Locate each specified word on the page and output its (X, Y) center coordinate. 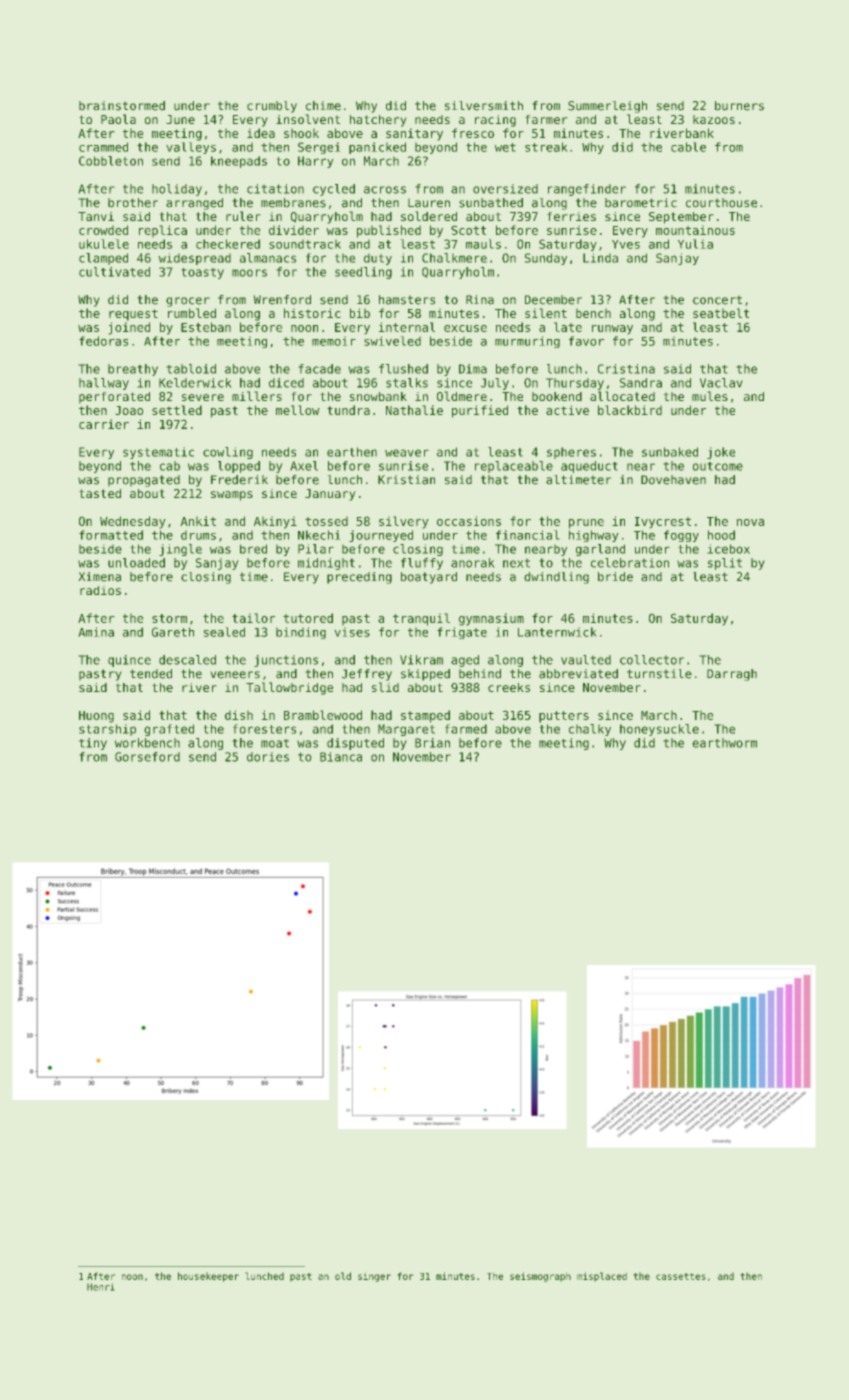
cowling (228, 453)
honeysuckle (659, 730)
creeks (509, 687)
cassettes (681, 1276)
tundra (348, 410)
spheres (571, 453)
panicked (377, 148)
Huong (96, 717)
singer (374, 1278)
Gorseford (147, 757)
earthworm (725, 743)
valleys (191, 148)
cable (688, 147)
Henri (100, 1287)
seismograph (540, 1277)
